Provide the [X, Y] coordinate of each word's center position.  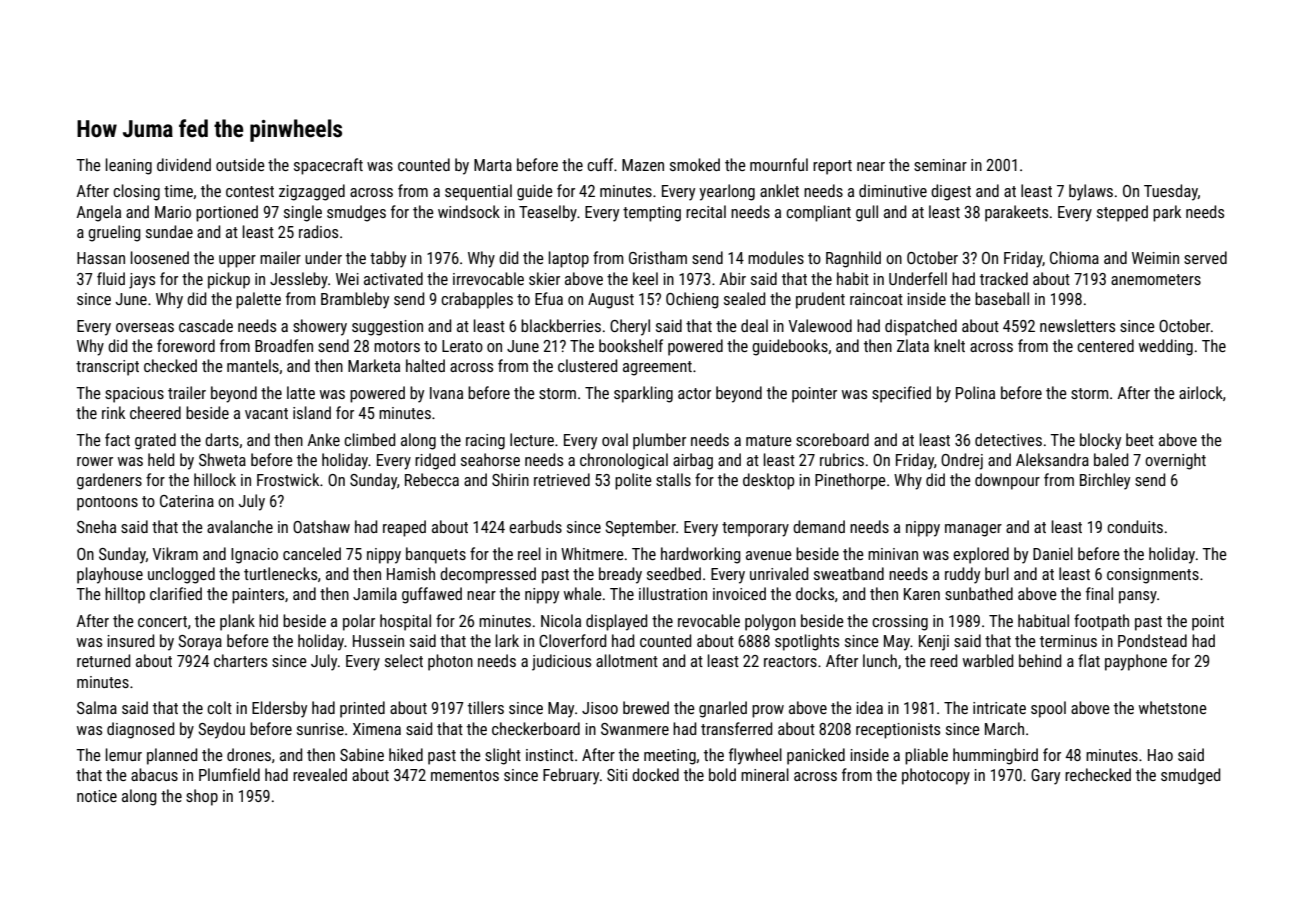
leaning [129, 166]
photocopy [936, 776]
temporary [755, 529]
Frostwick [288, 479]
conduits [1135, 526]
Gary [1045, 777]
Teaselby [548, 213]
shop [202, 797]
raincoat [876, 299]
